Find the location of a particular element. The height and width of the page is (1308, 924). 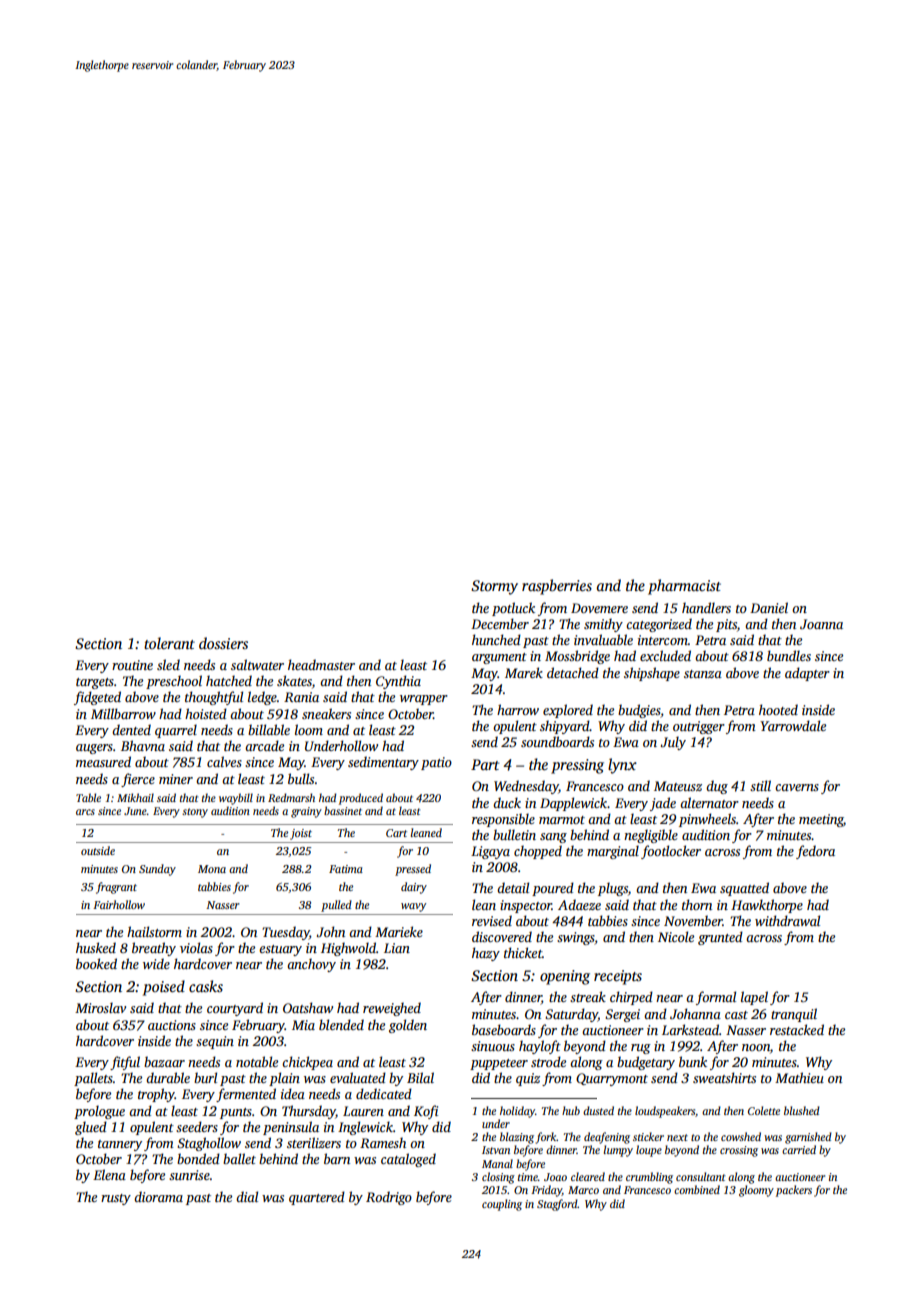

hooted is located at coordinates (778, 709).
